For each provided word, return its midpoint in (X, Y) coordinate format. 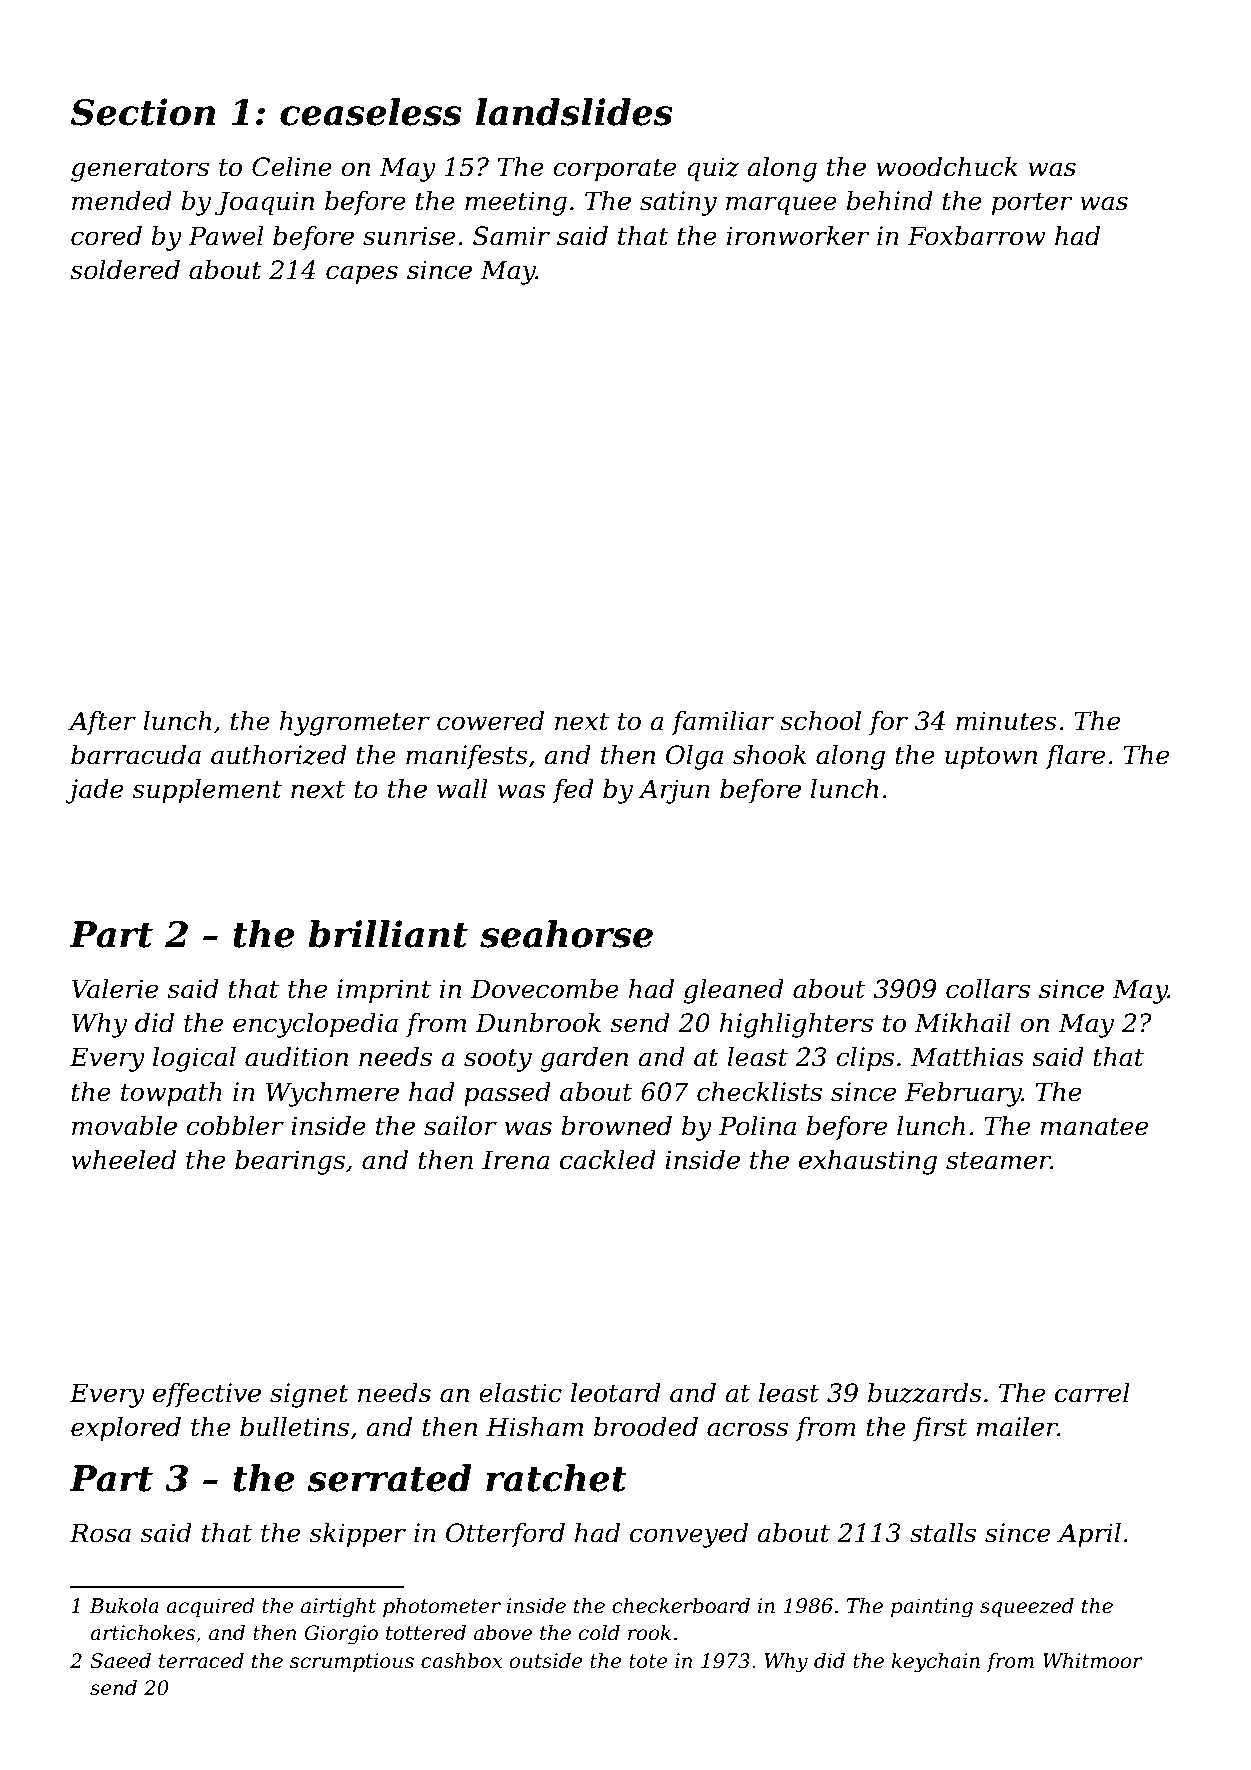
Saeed (120, 1661)
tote (648, 1661)
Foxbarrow (977, 236)
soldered (125, 270)
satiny (678, 203)
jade (94, 791)
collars (988, 989)
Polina (757, 1126)
